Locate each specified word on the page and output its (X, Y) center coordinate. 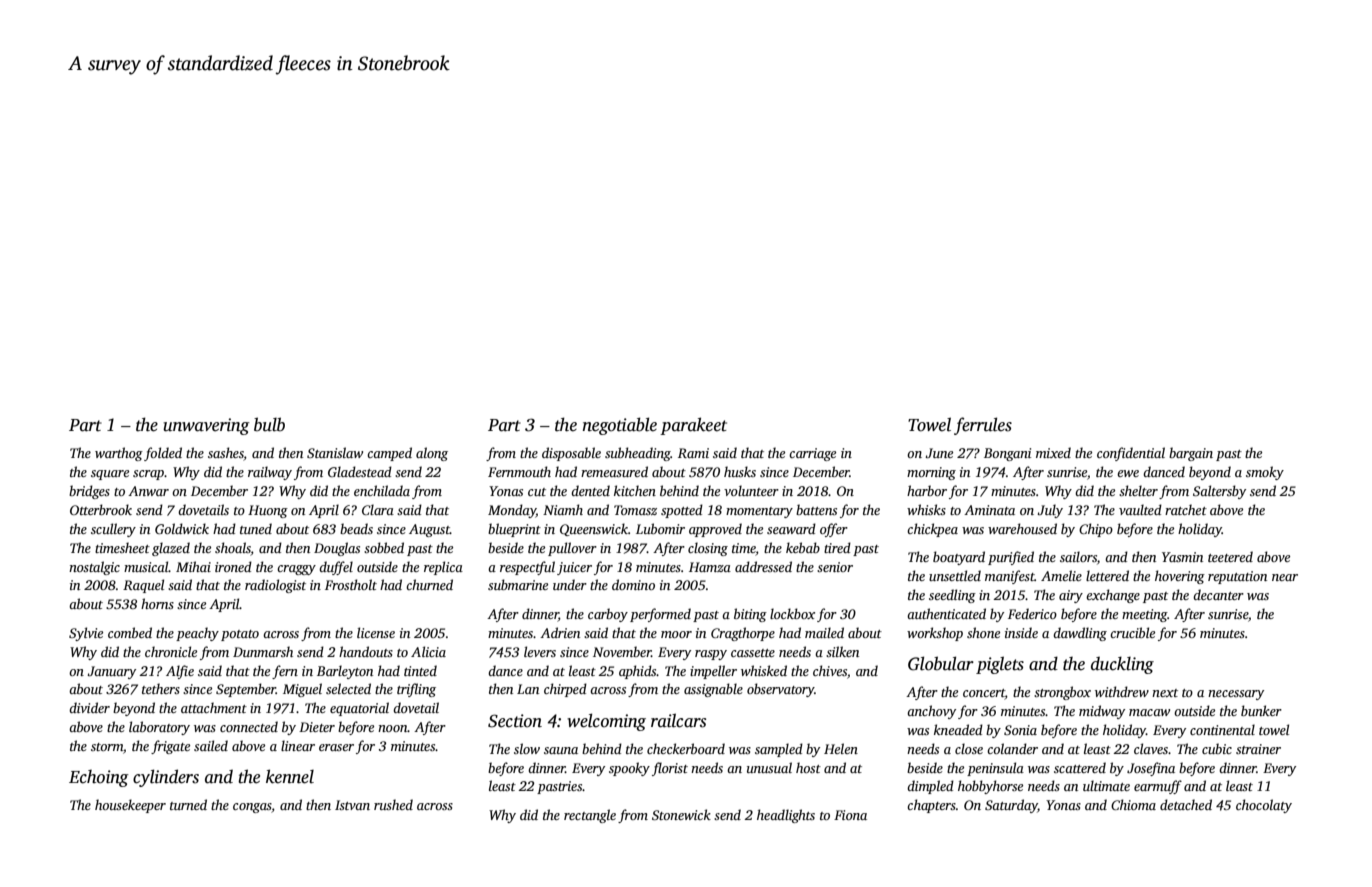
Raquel (143, 586)
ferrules (983, 426)
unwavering (206, 426)
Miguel (302, 690)
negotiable (620, 426)
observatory (780, 690)
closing (708, 549)
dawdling (1080, 634)
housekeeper (130, 806)
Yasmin (1182, 557)
